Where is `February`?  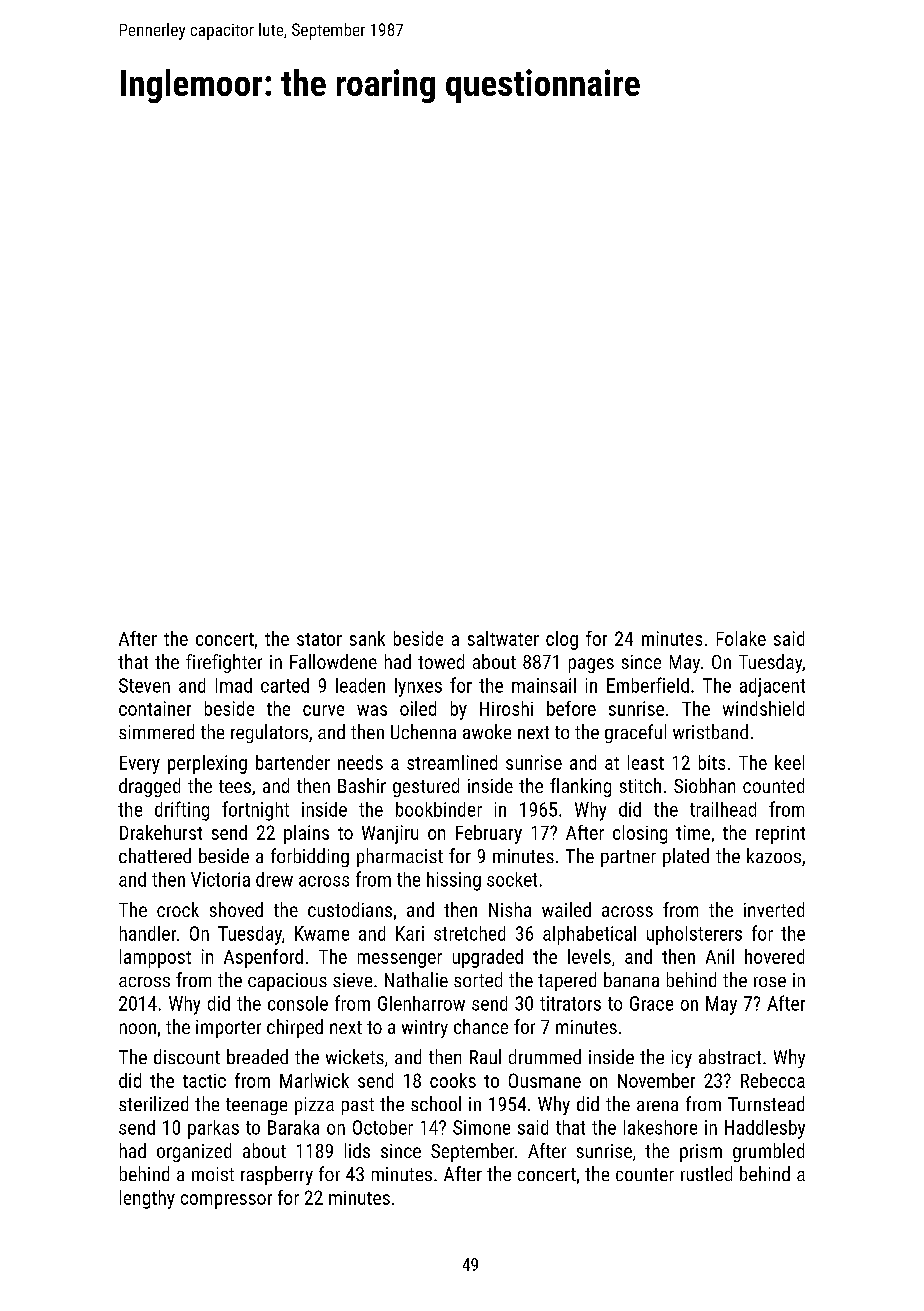 February is located at coordinates (489, 834).
